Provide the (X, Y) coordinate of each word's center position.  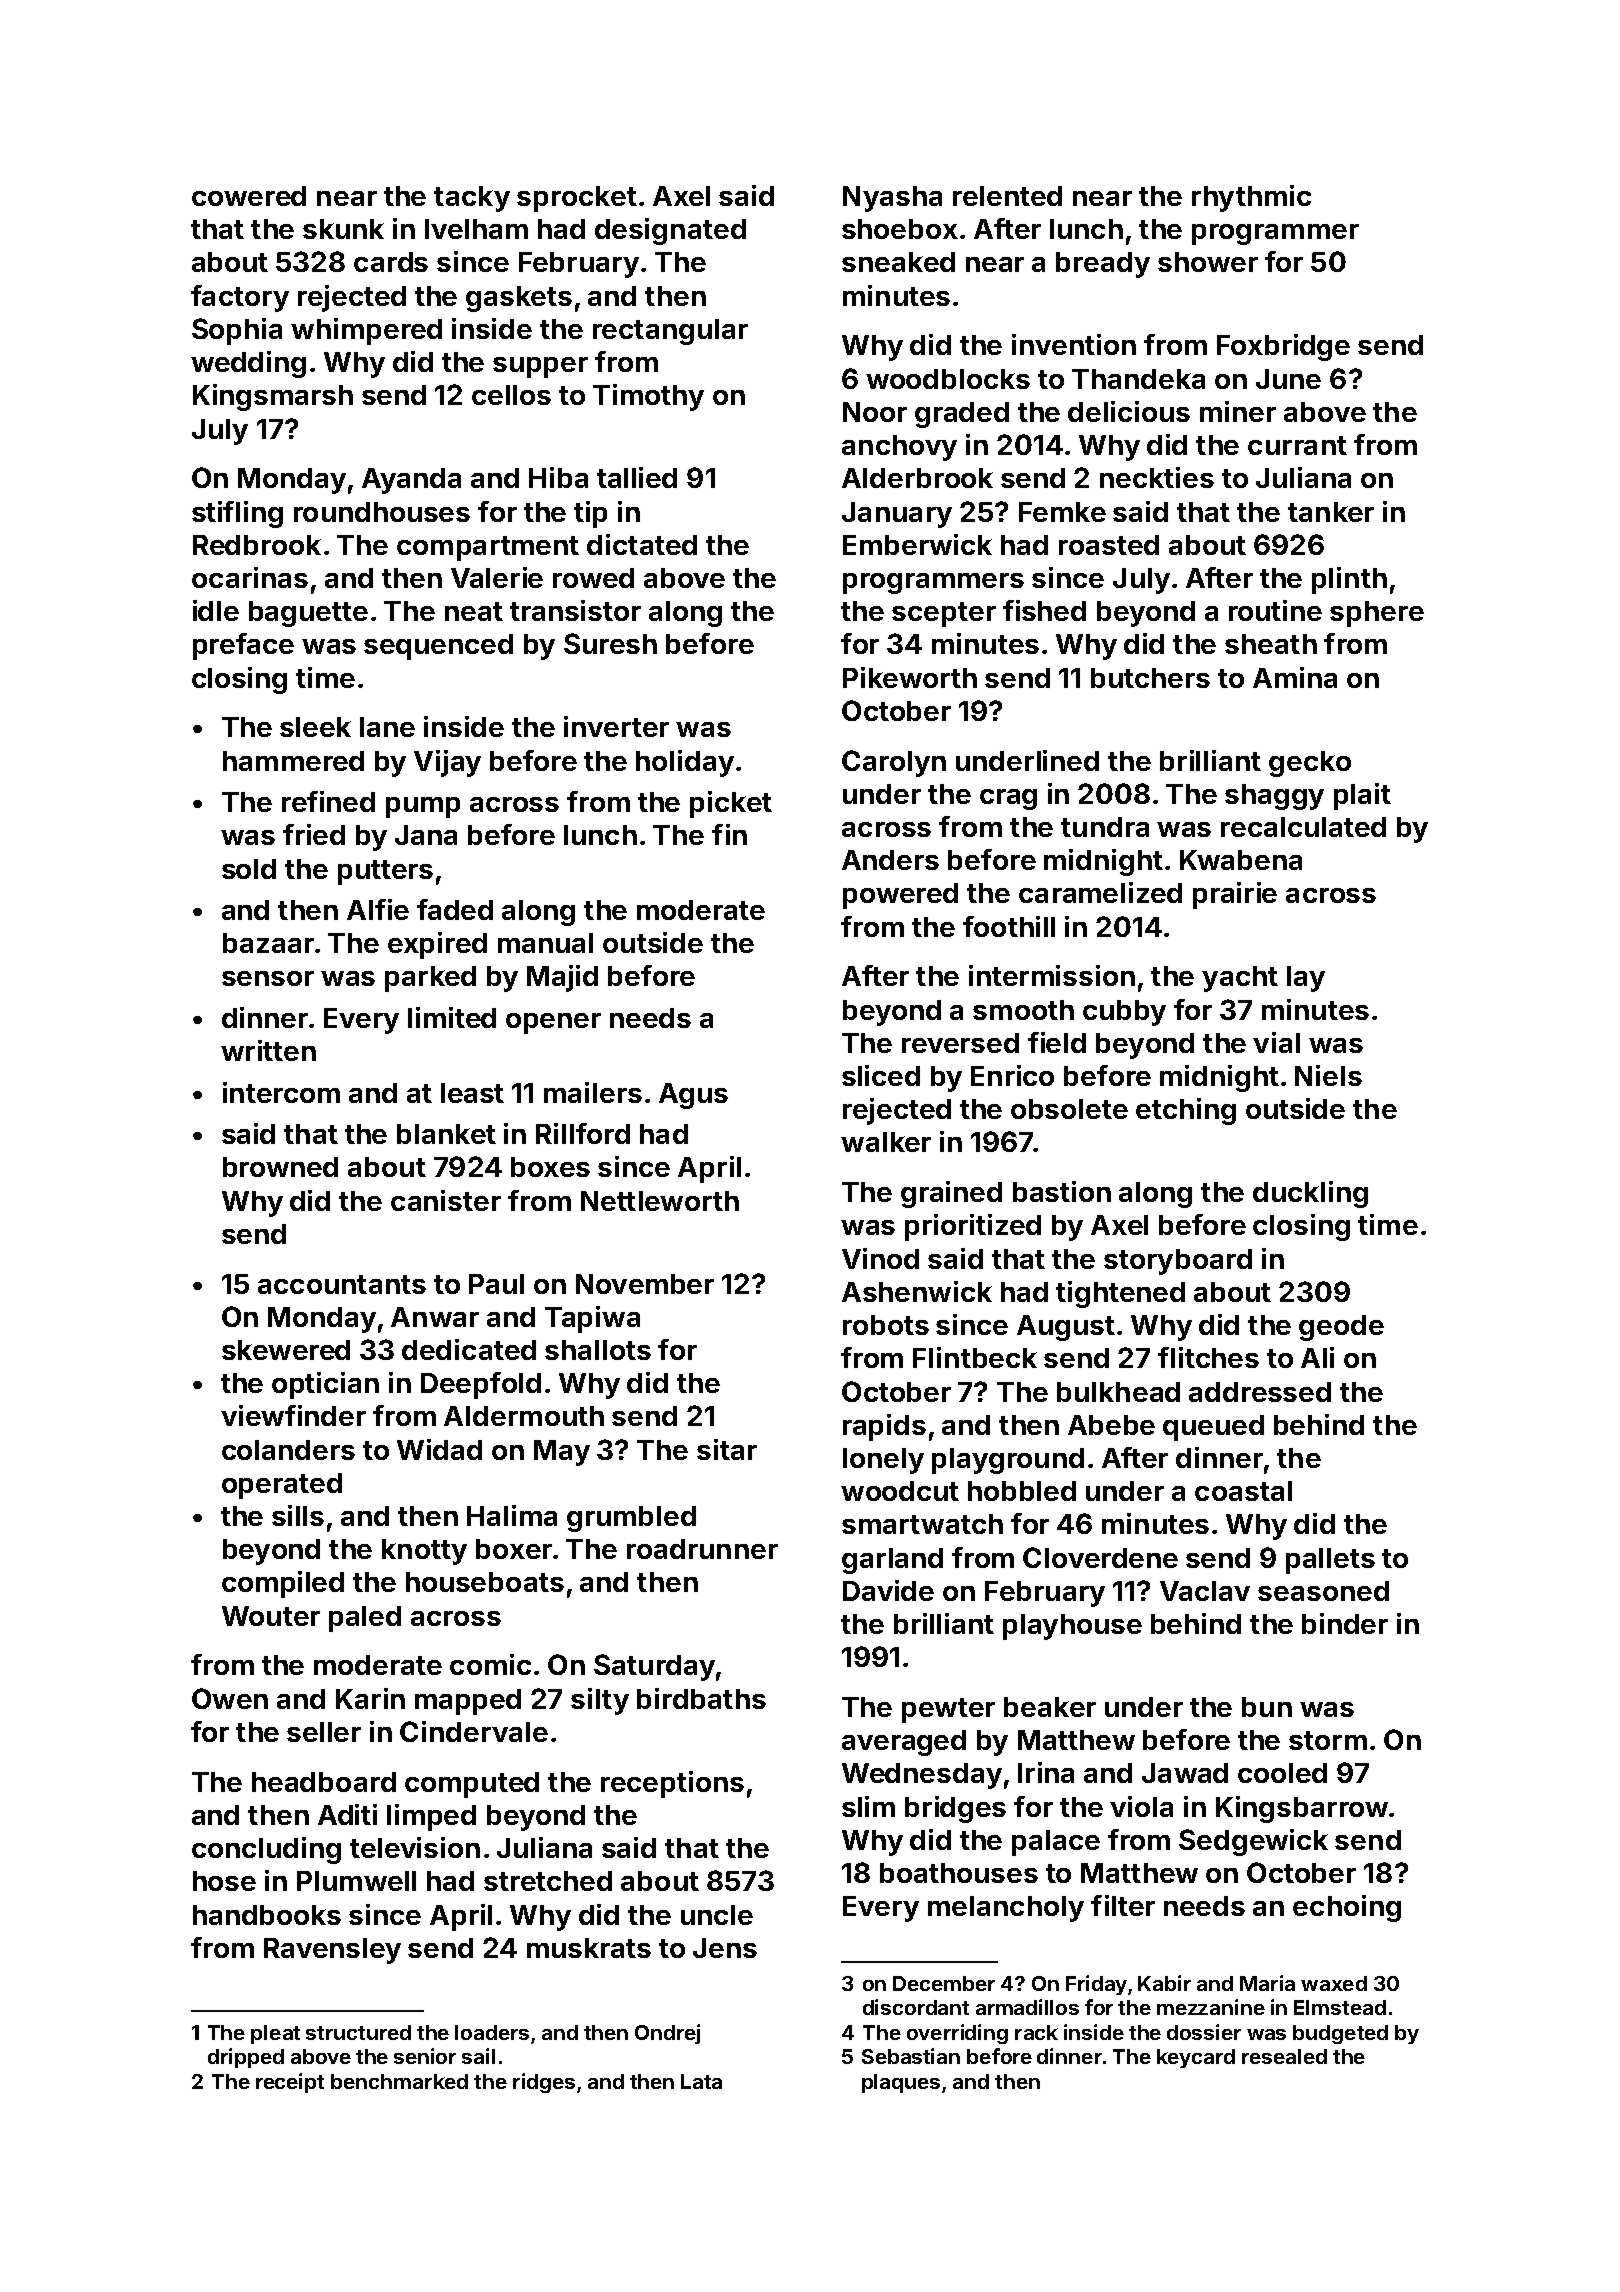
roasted (1109, 545)
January (897, 515)
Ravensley (332, 1951)
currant (1297, 445)
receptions (672, 1784)
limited (452, 1017)
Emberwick (917, 544)
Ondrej (667, 2034)
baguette (308, 614)
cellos (511, 395)
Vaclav (1205, 1591)
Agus (693, 1096)
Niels (1328, 1075)
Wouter (271, 1616)
